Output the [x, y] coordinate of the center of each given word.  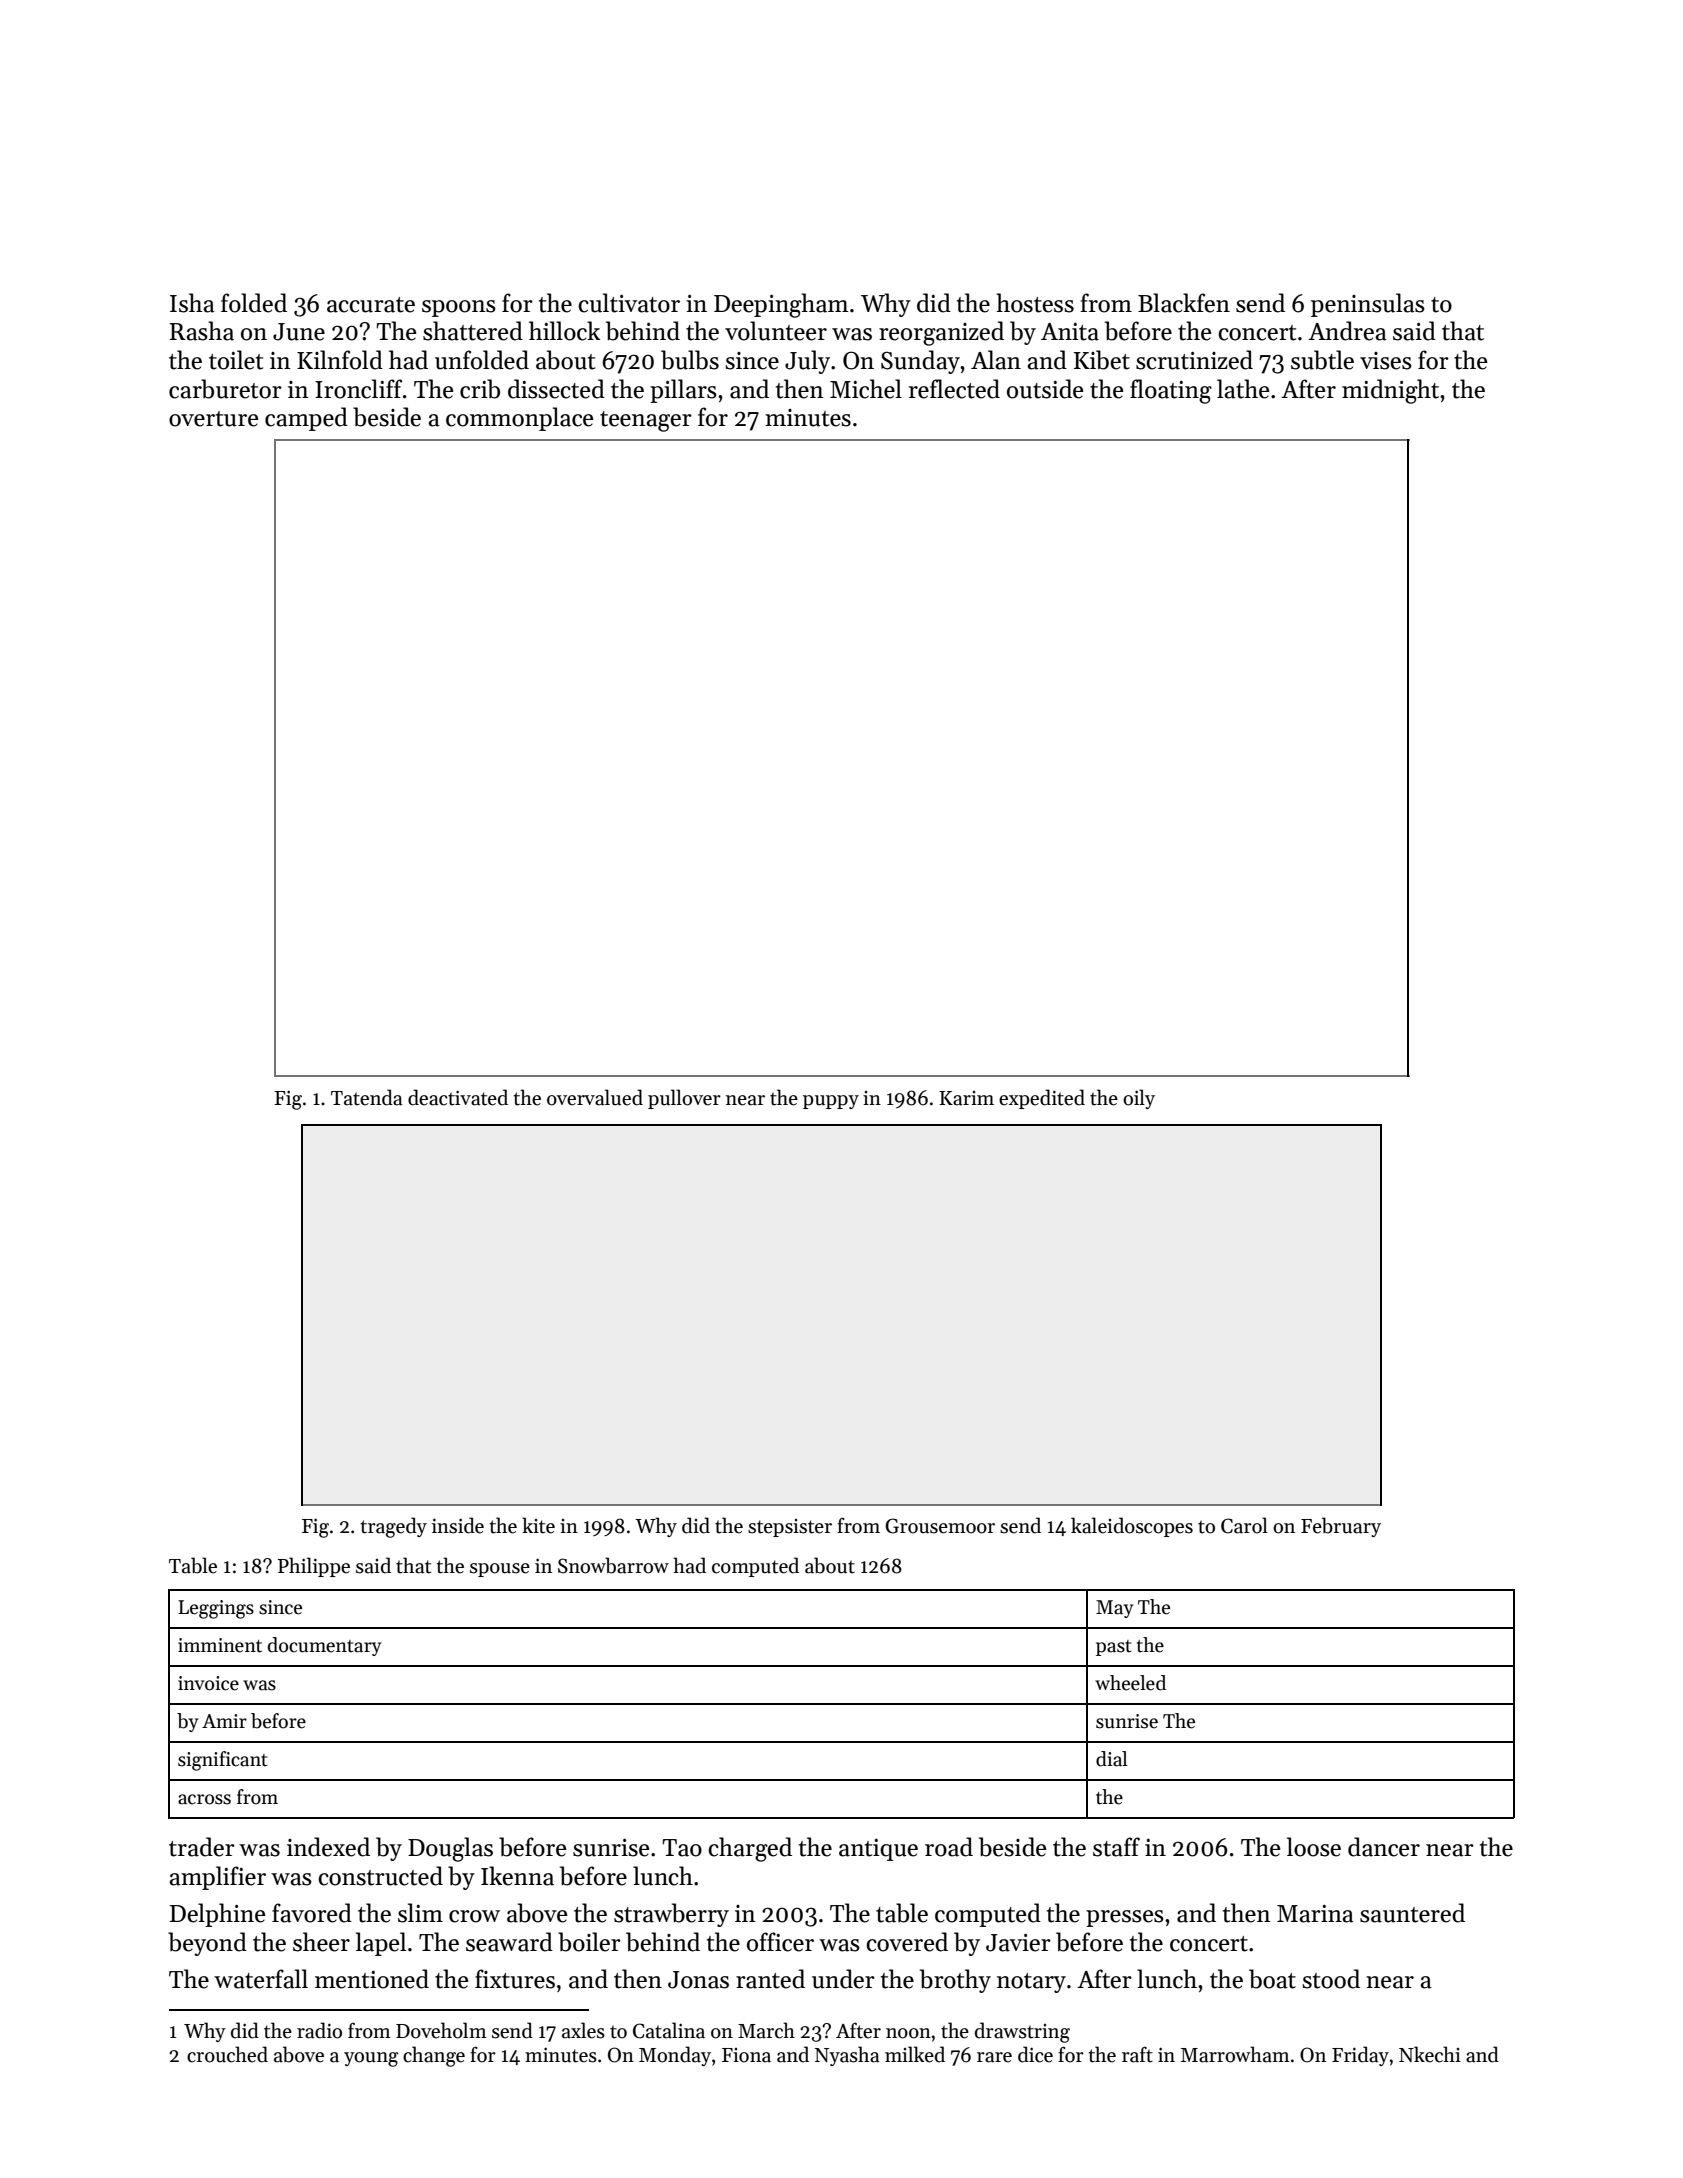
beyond [207, 1944]
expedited [1042, 1099]
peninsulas [1368, 305]
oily [1139, 1099]
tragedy [393, 1527]
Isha [192, 303]
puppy [831, 1102]
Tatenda [366, 1097]
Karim [966, 1098]
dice [1035, 2054]
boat [1272, 1979]
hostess [1035, 303]
